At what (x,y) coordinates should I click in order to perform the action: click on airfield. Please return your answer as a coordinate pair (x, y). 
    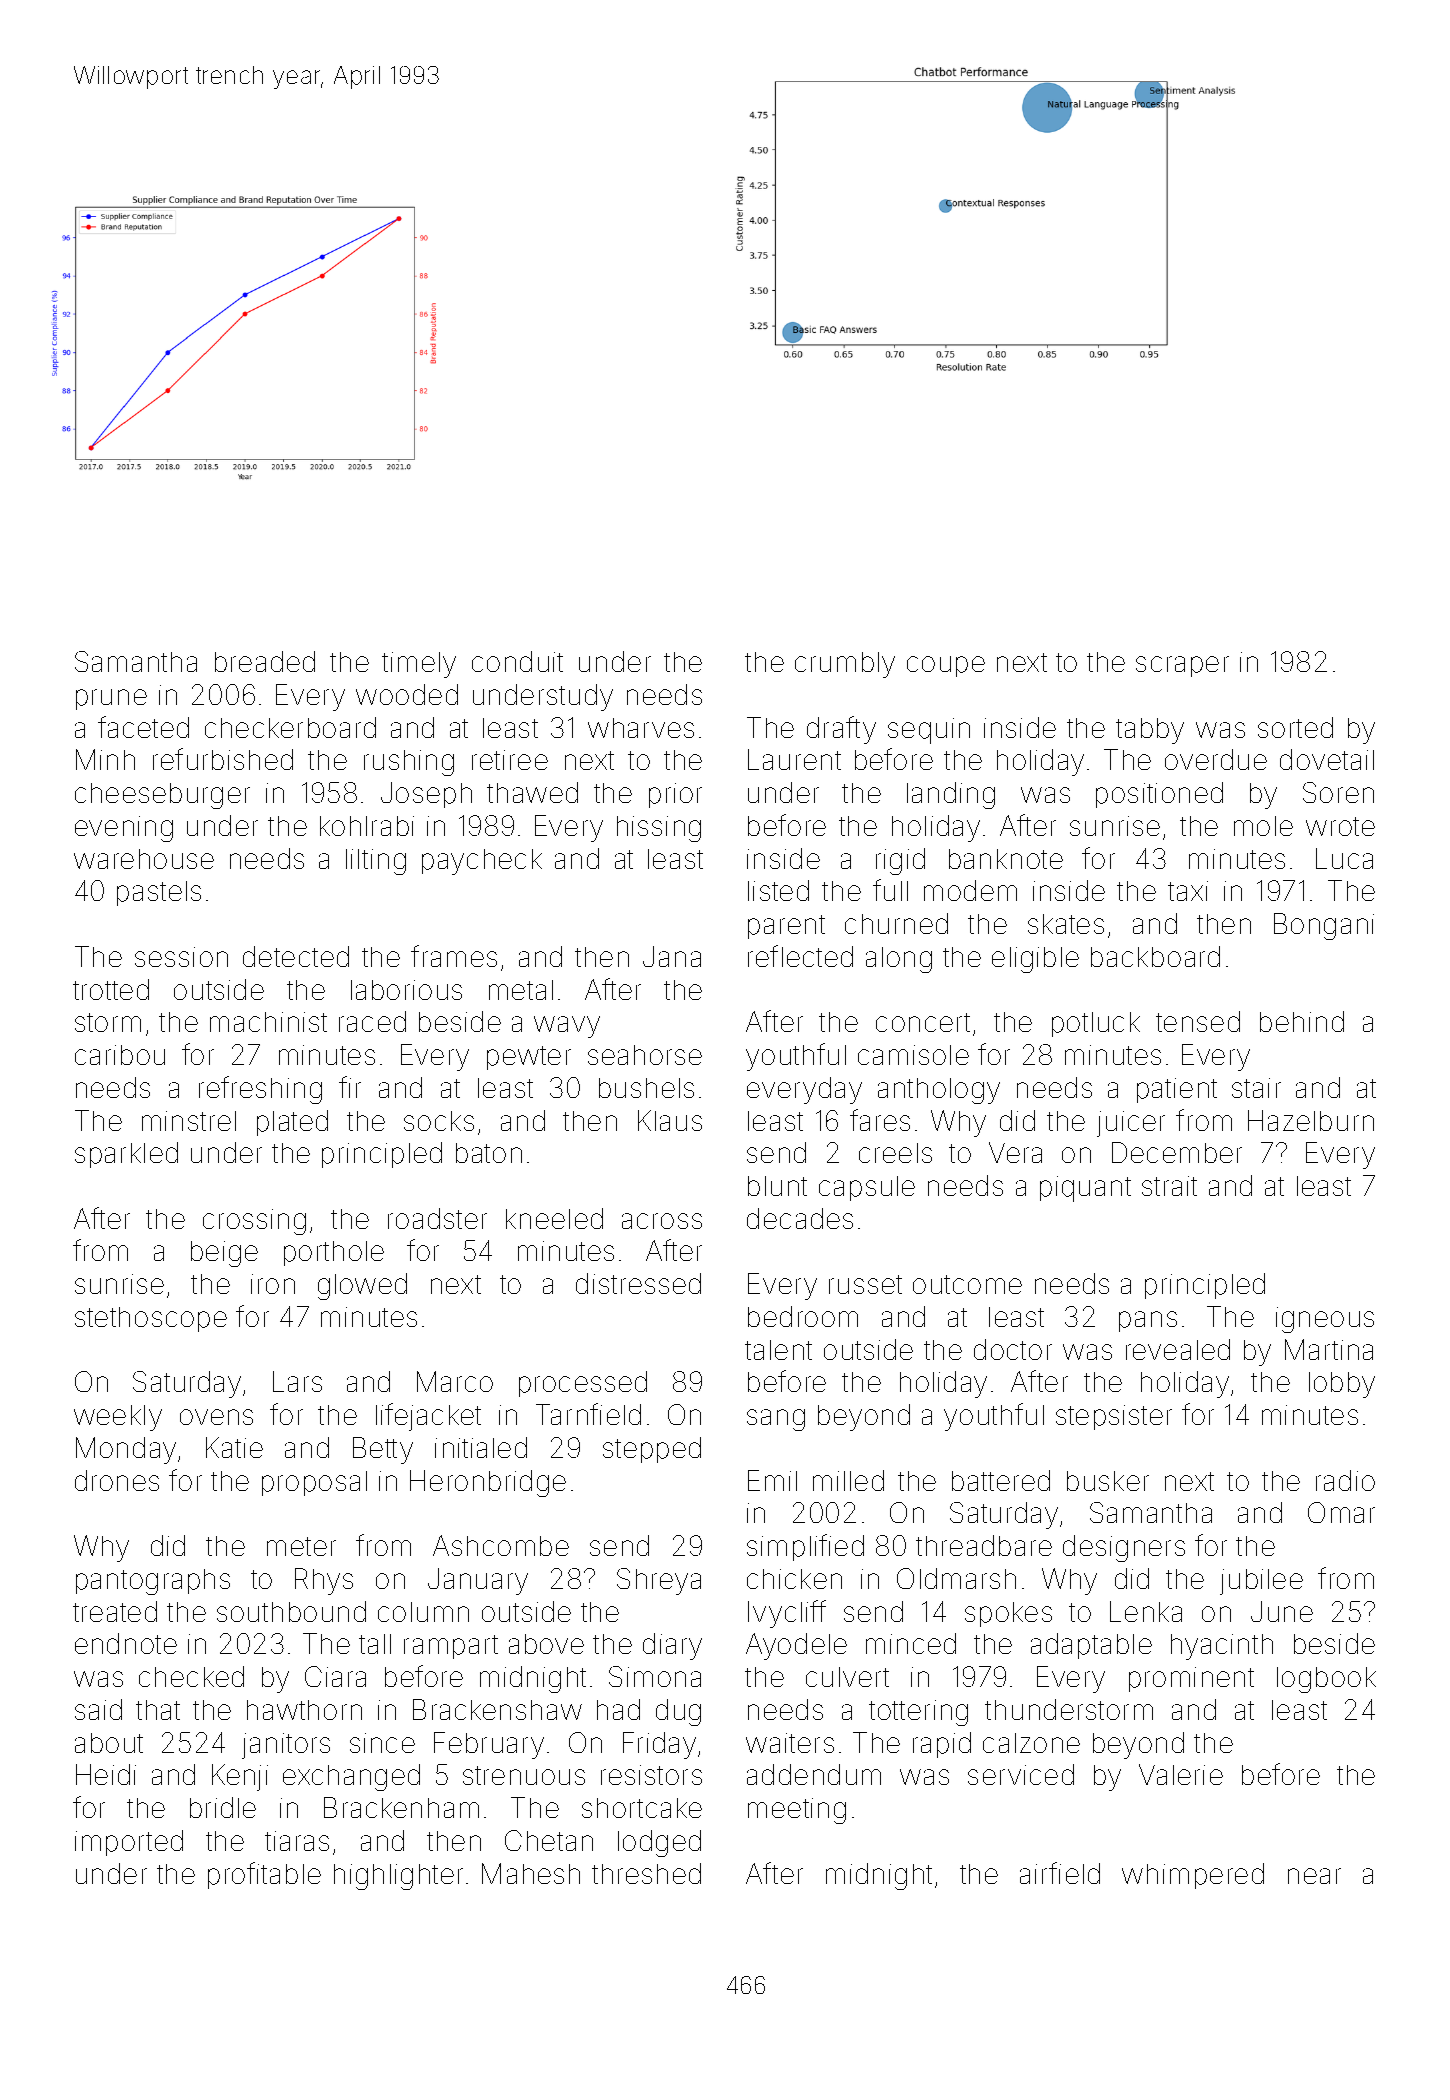
    Looking at the image, I should click on (1060, 1873).
